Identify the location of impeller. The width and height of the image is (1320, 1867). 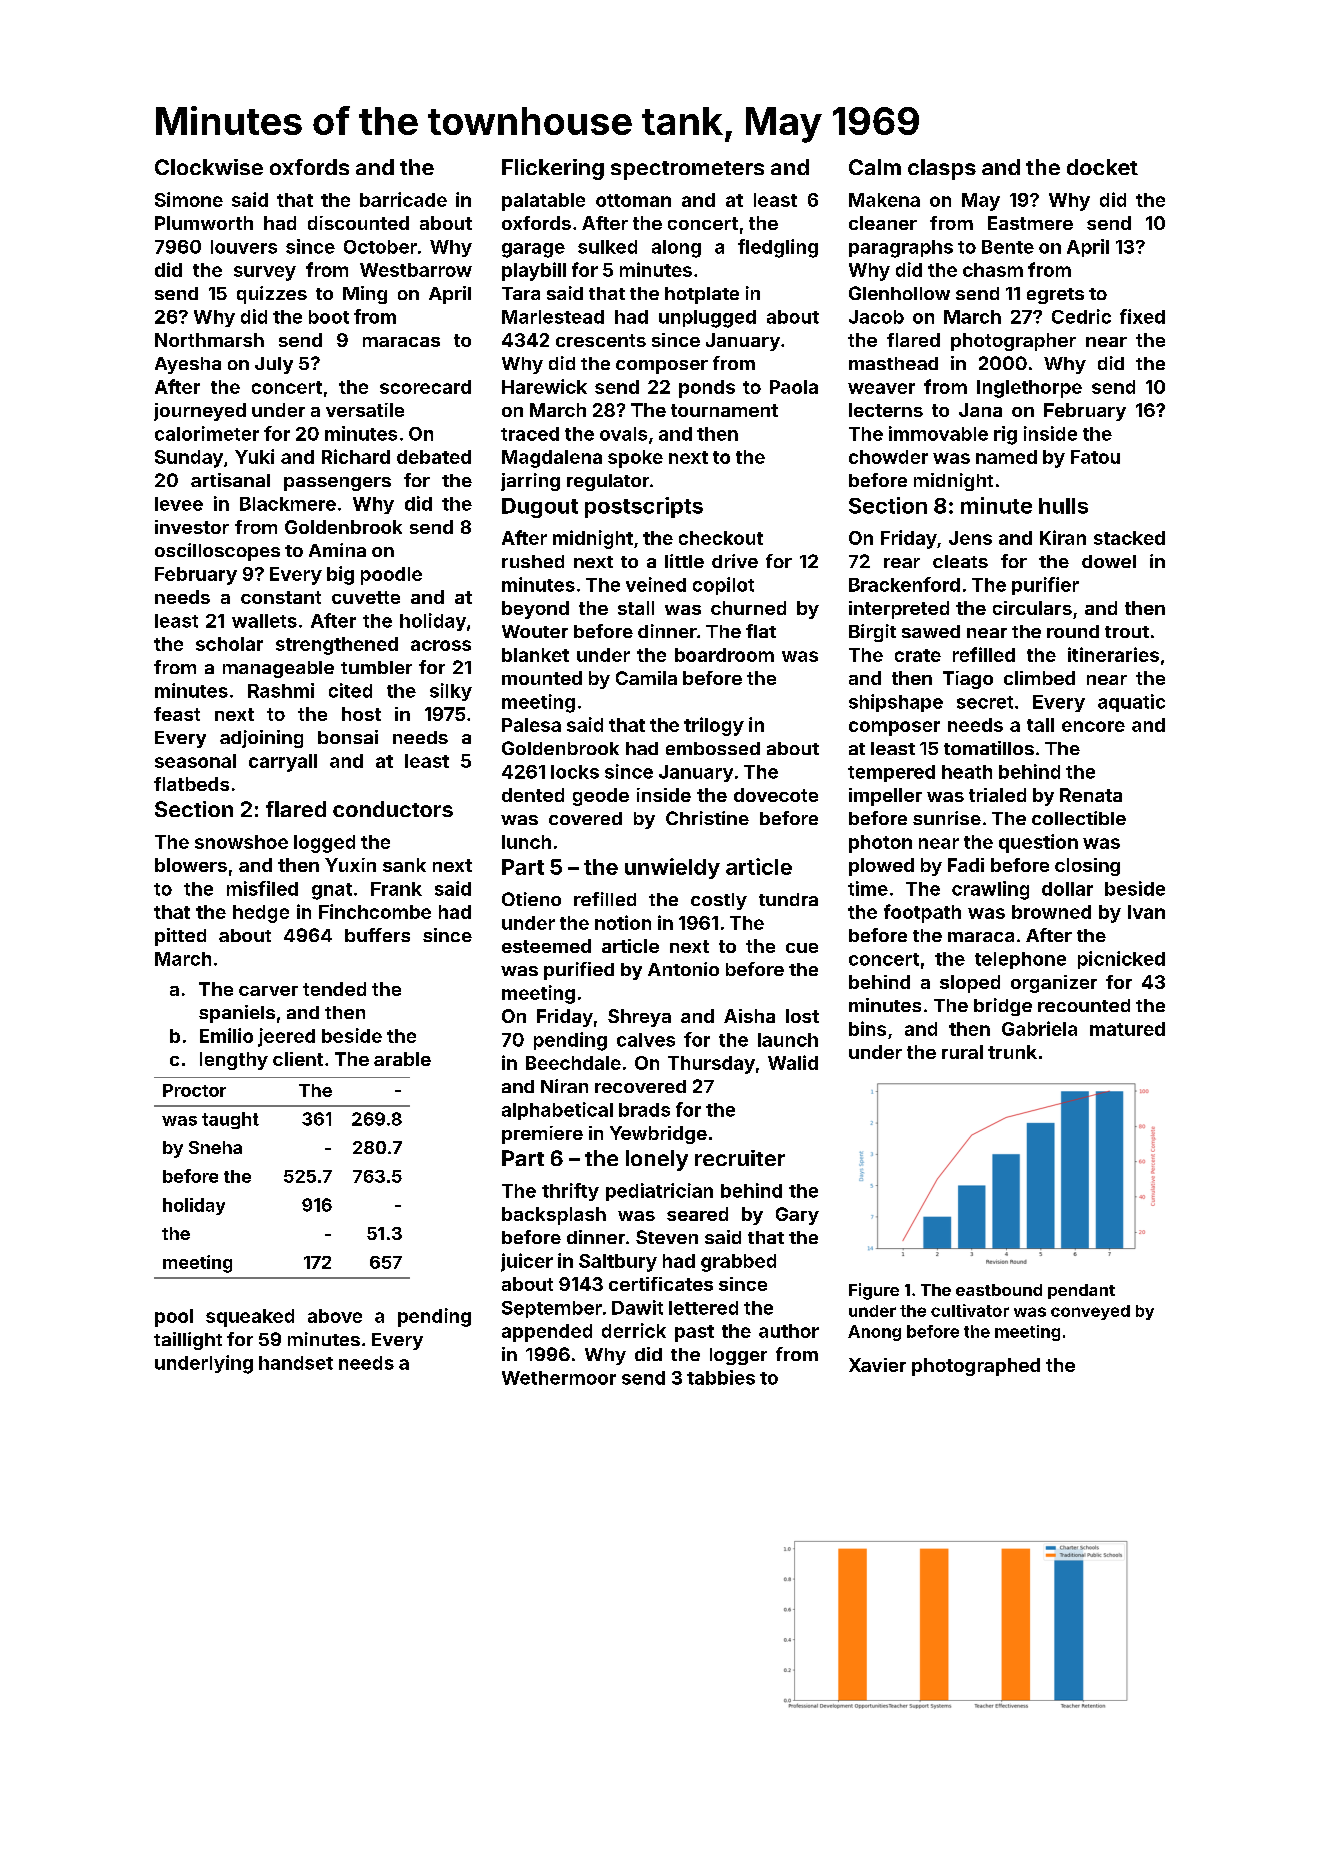
(885, 797).
